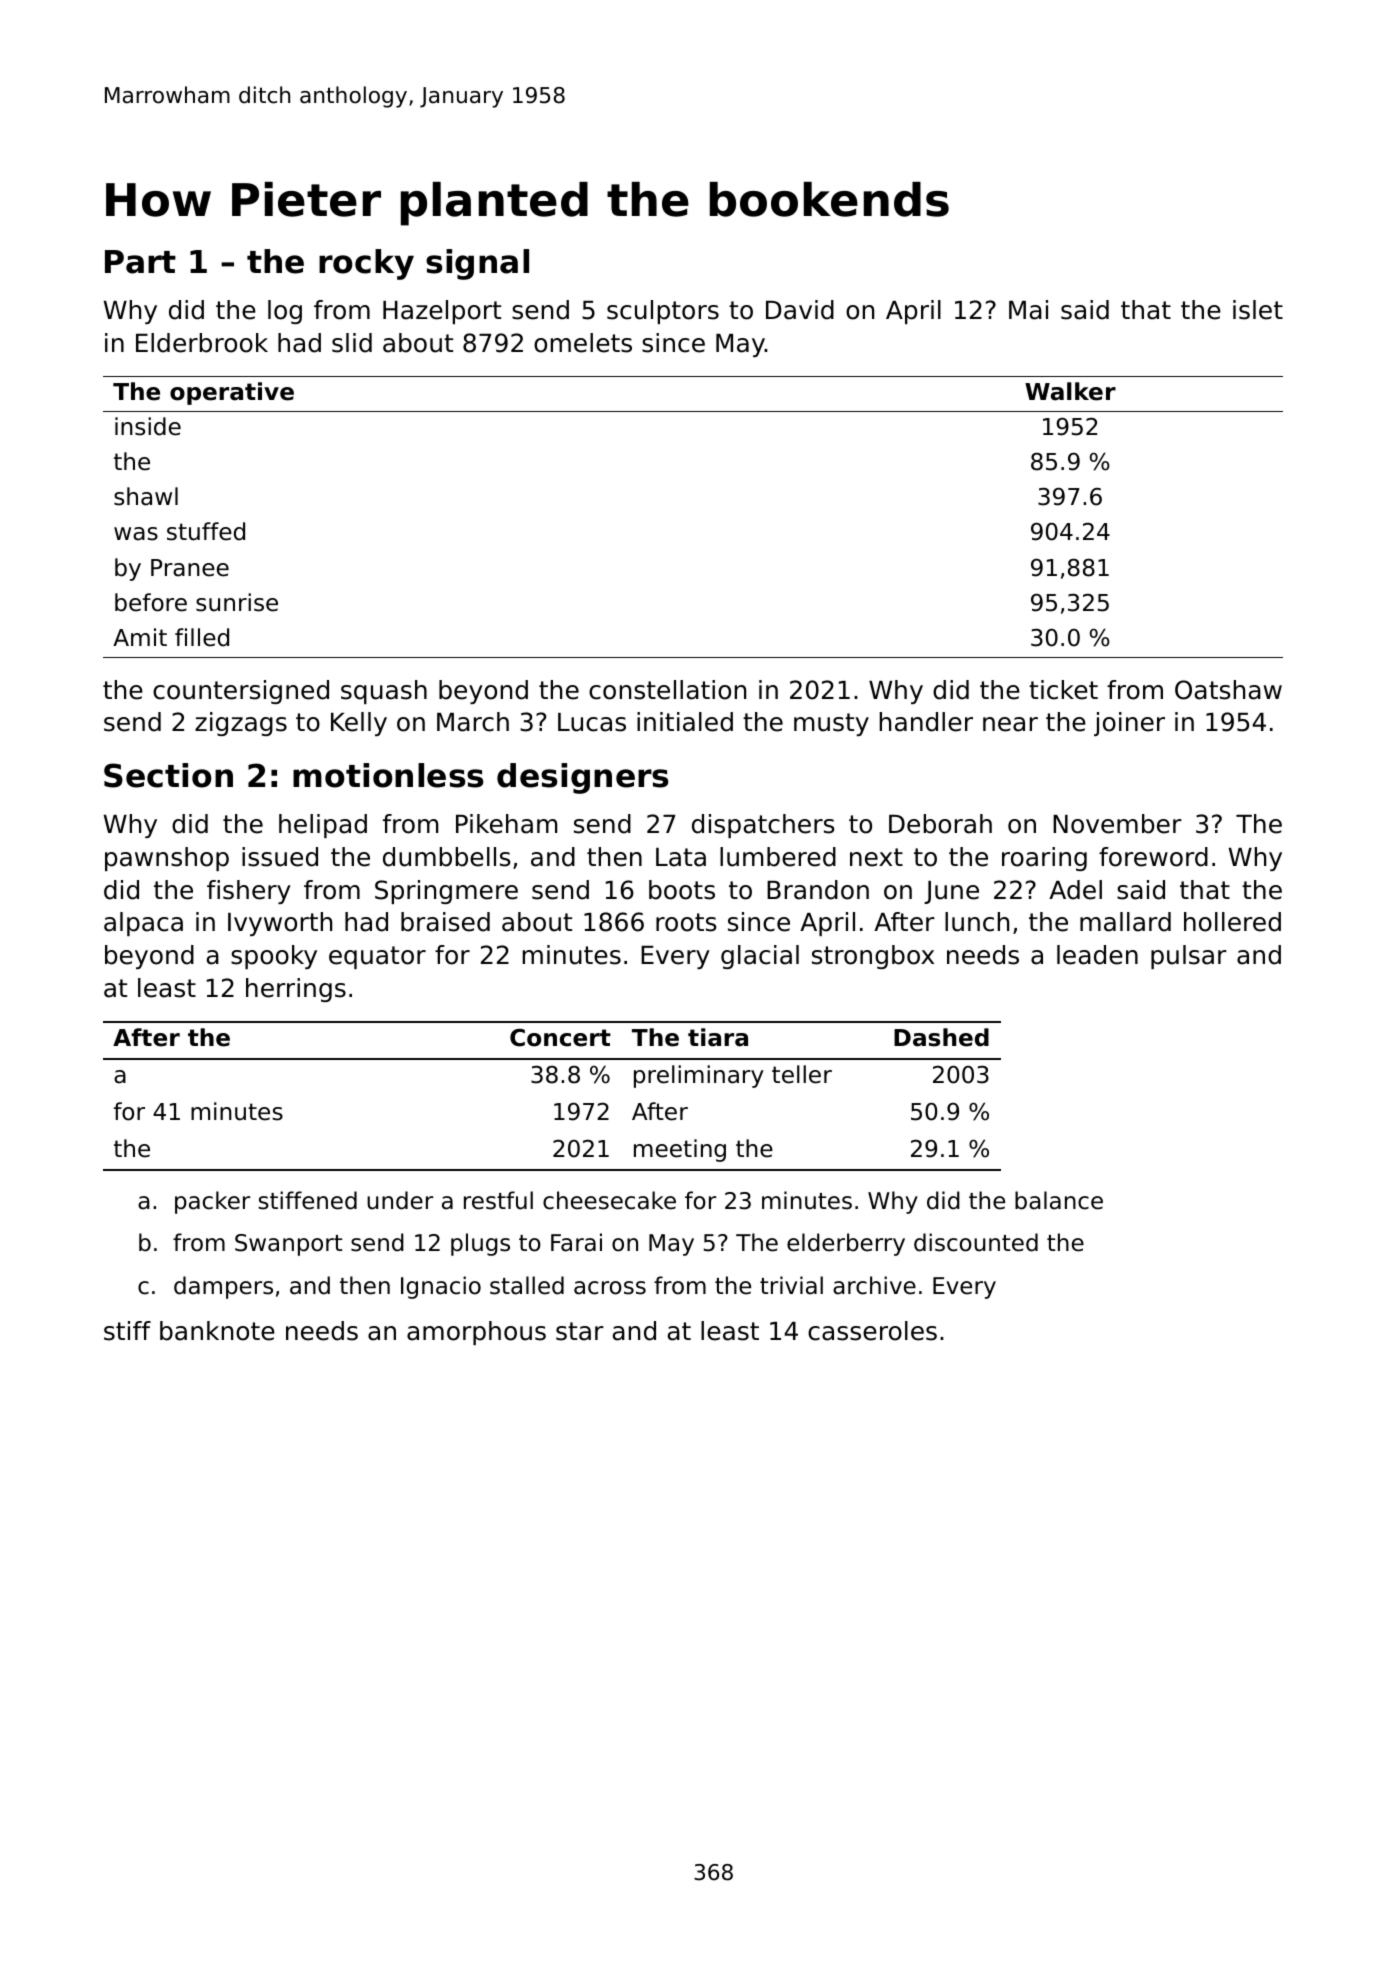  I want to click on herrings, so click(296, 990).
